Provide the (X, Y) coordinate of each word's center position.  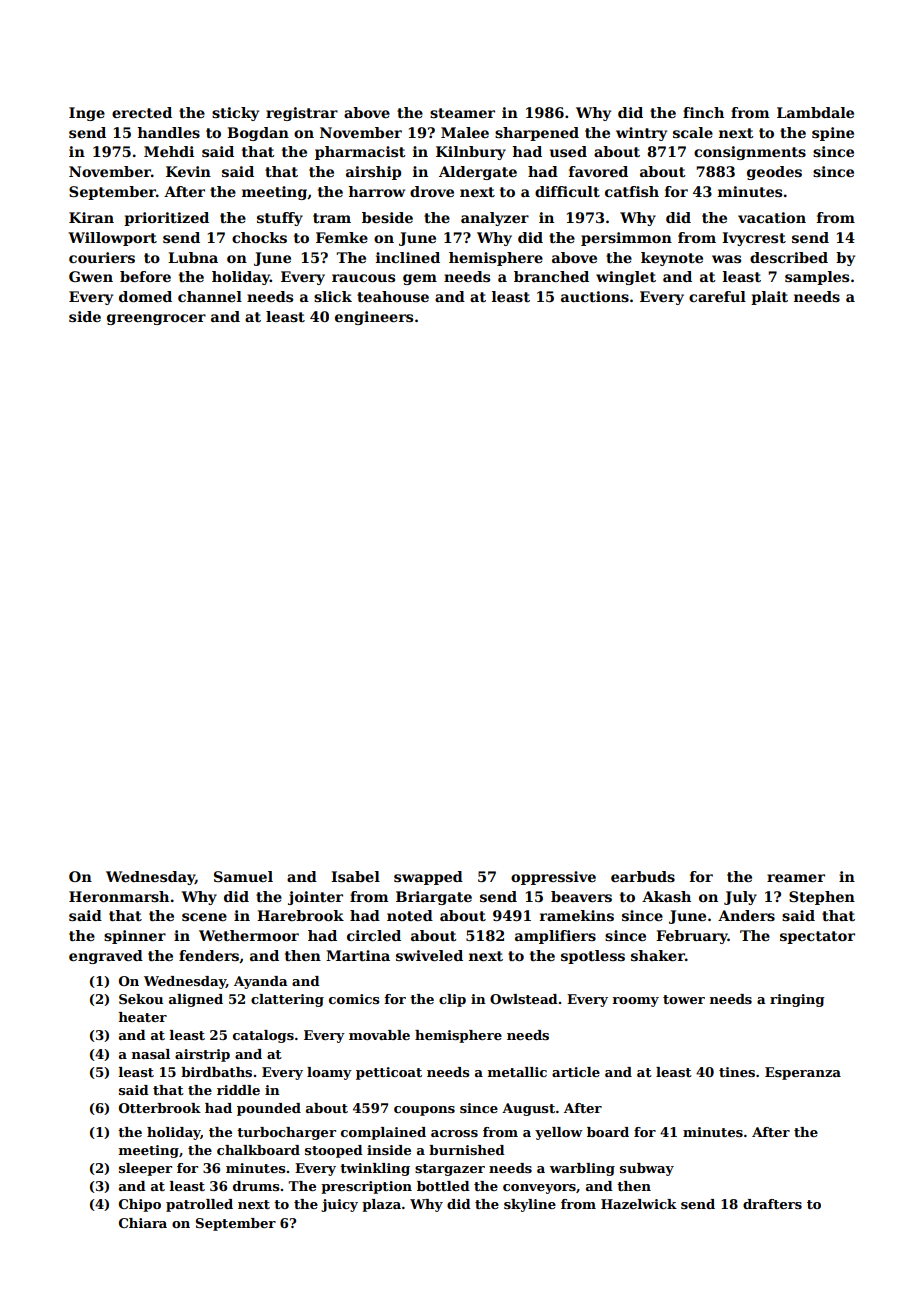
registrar (302, 114)
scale (693, 132)
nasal (151, 1054)
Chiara (143, 1223)
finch (703, 112)
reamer (796, 878)
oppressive (553, 878)
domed (145, 296)
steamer (462, 113)
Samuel (243, 876)
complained (383, 1133)
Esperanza (803, 1073)
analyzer (495, 219)
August (528, 1109)
